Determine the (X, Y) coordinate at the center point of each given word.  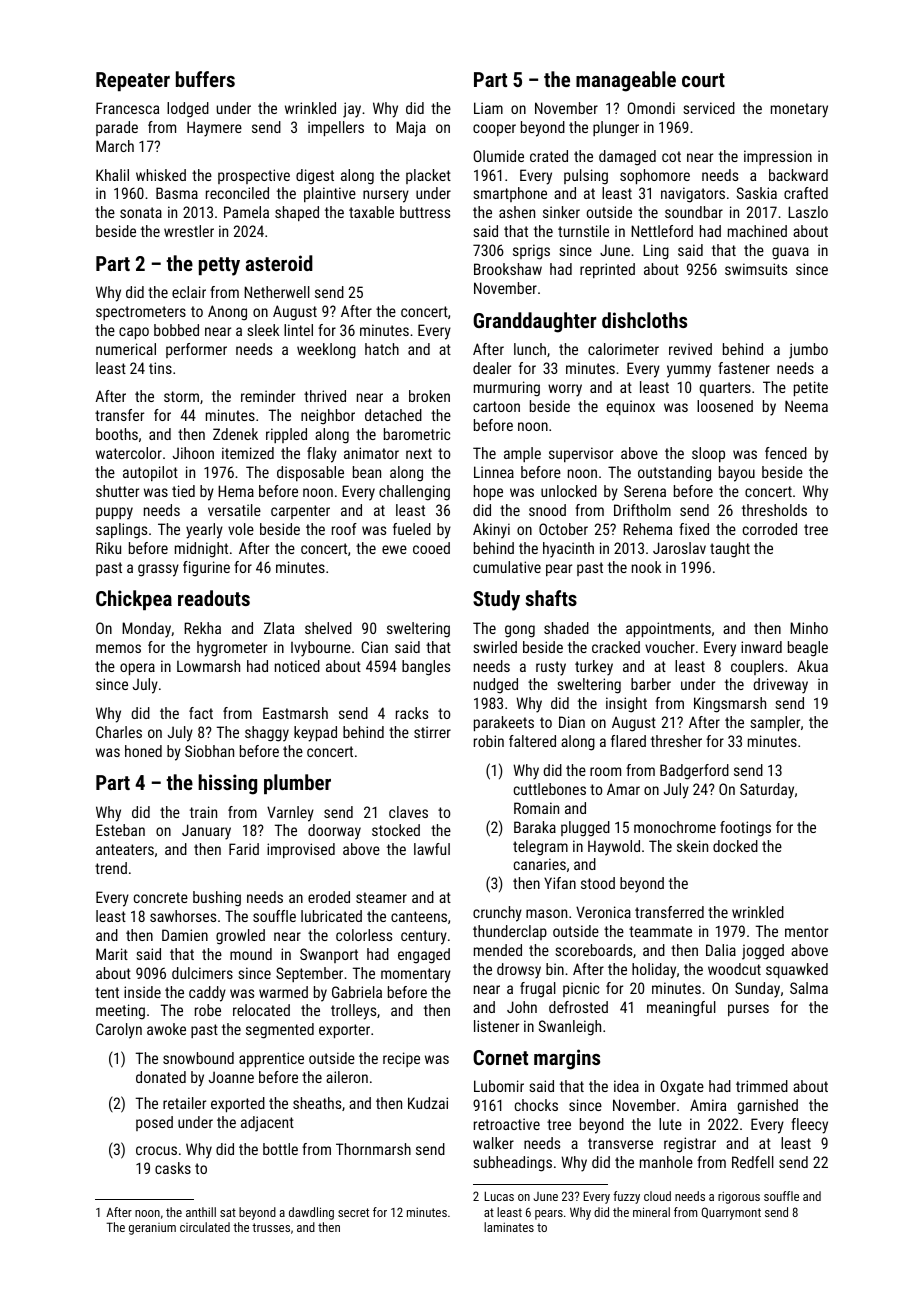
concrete (161, 897)
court (703, 80)
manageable (626, 81)
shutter (117, 491)
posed (154, 1123)
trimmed (762, 1086)
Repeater (133, 81)
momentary (416, 975)
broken (429, 396)
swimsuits (756, 269)
